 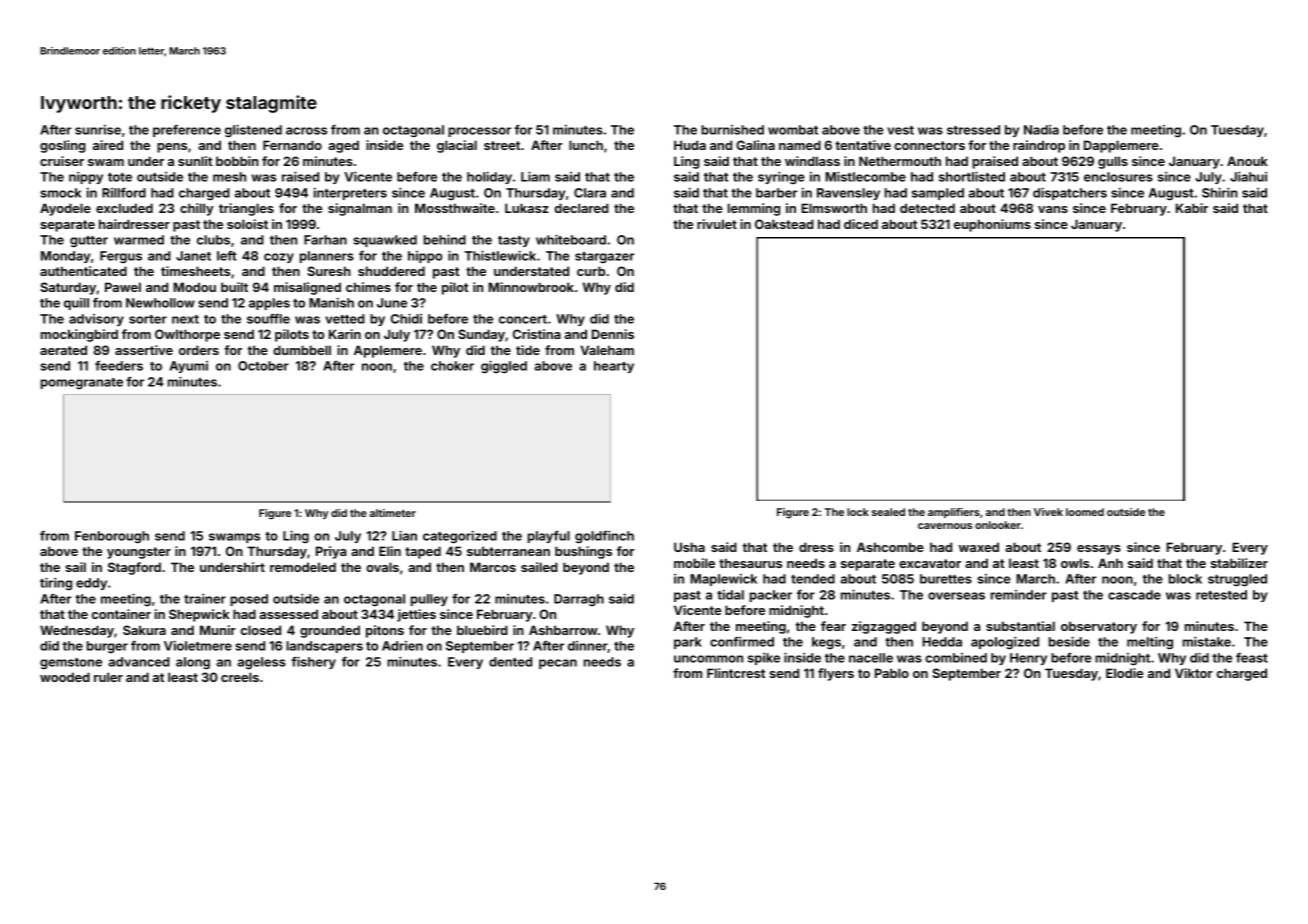 I want to click on preference, so click(x=187, y=131).
